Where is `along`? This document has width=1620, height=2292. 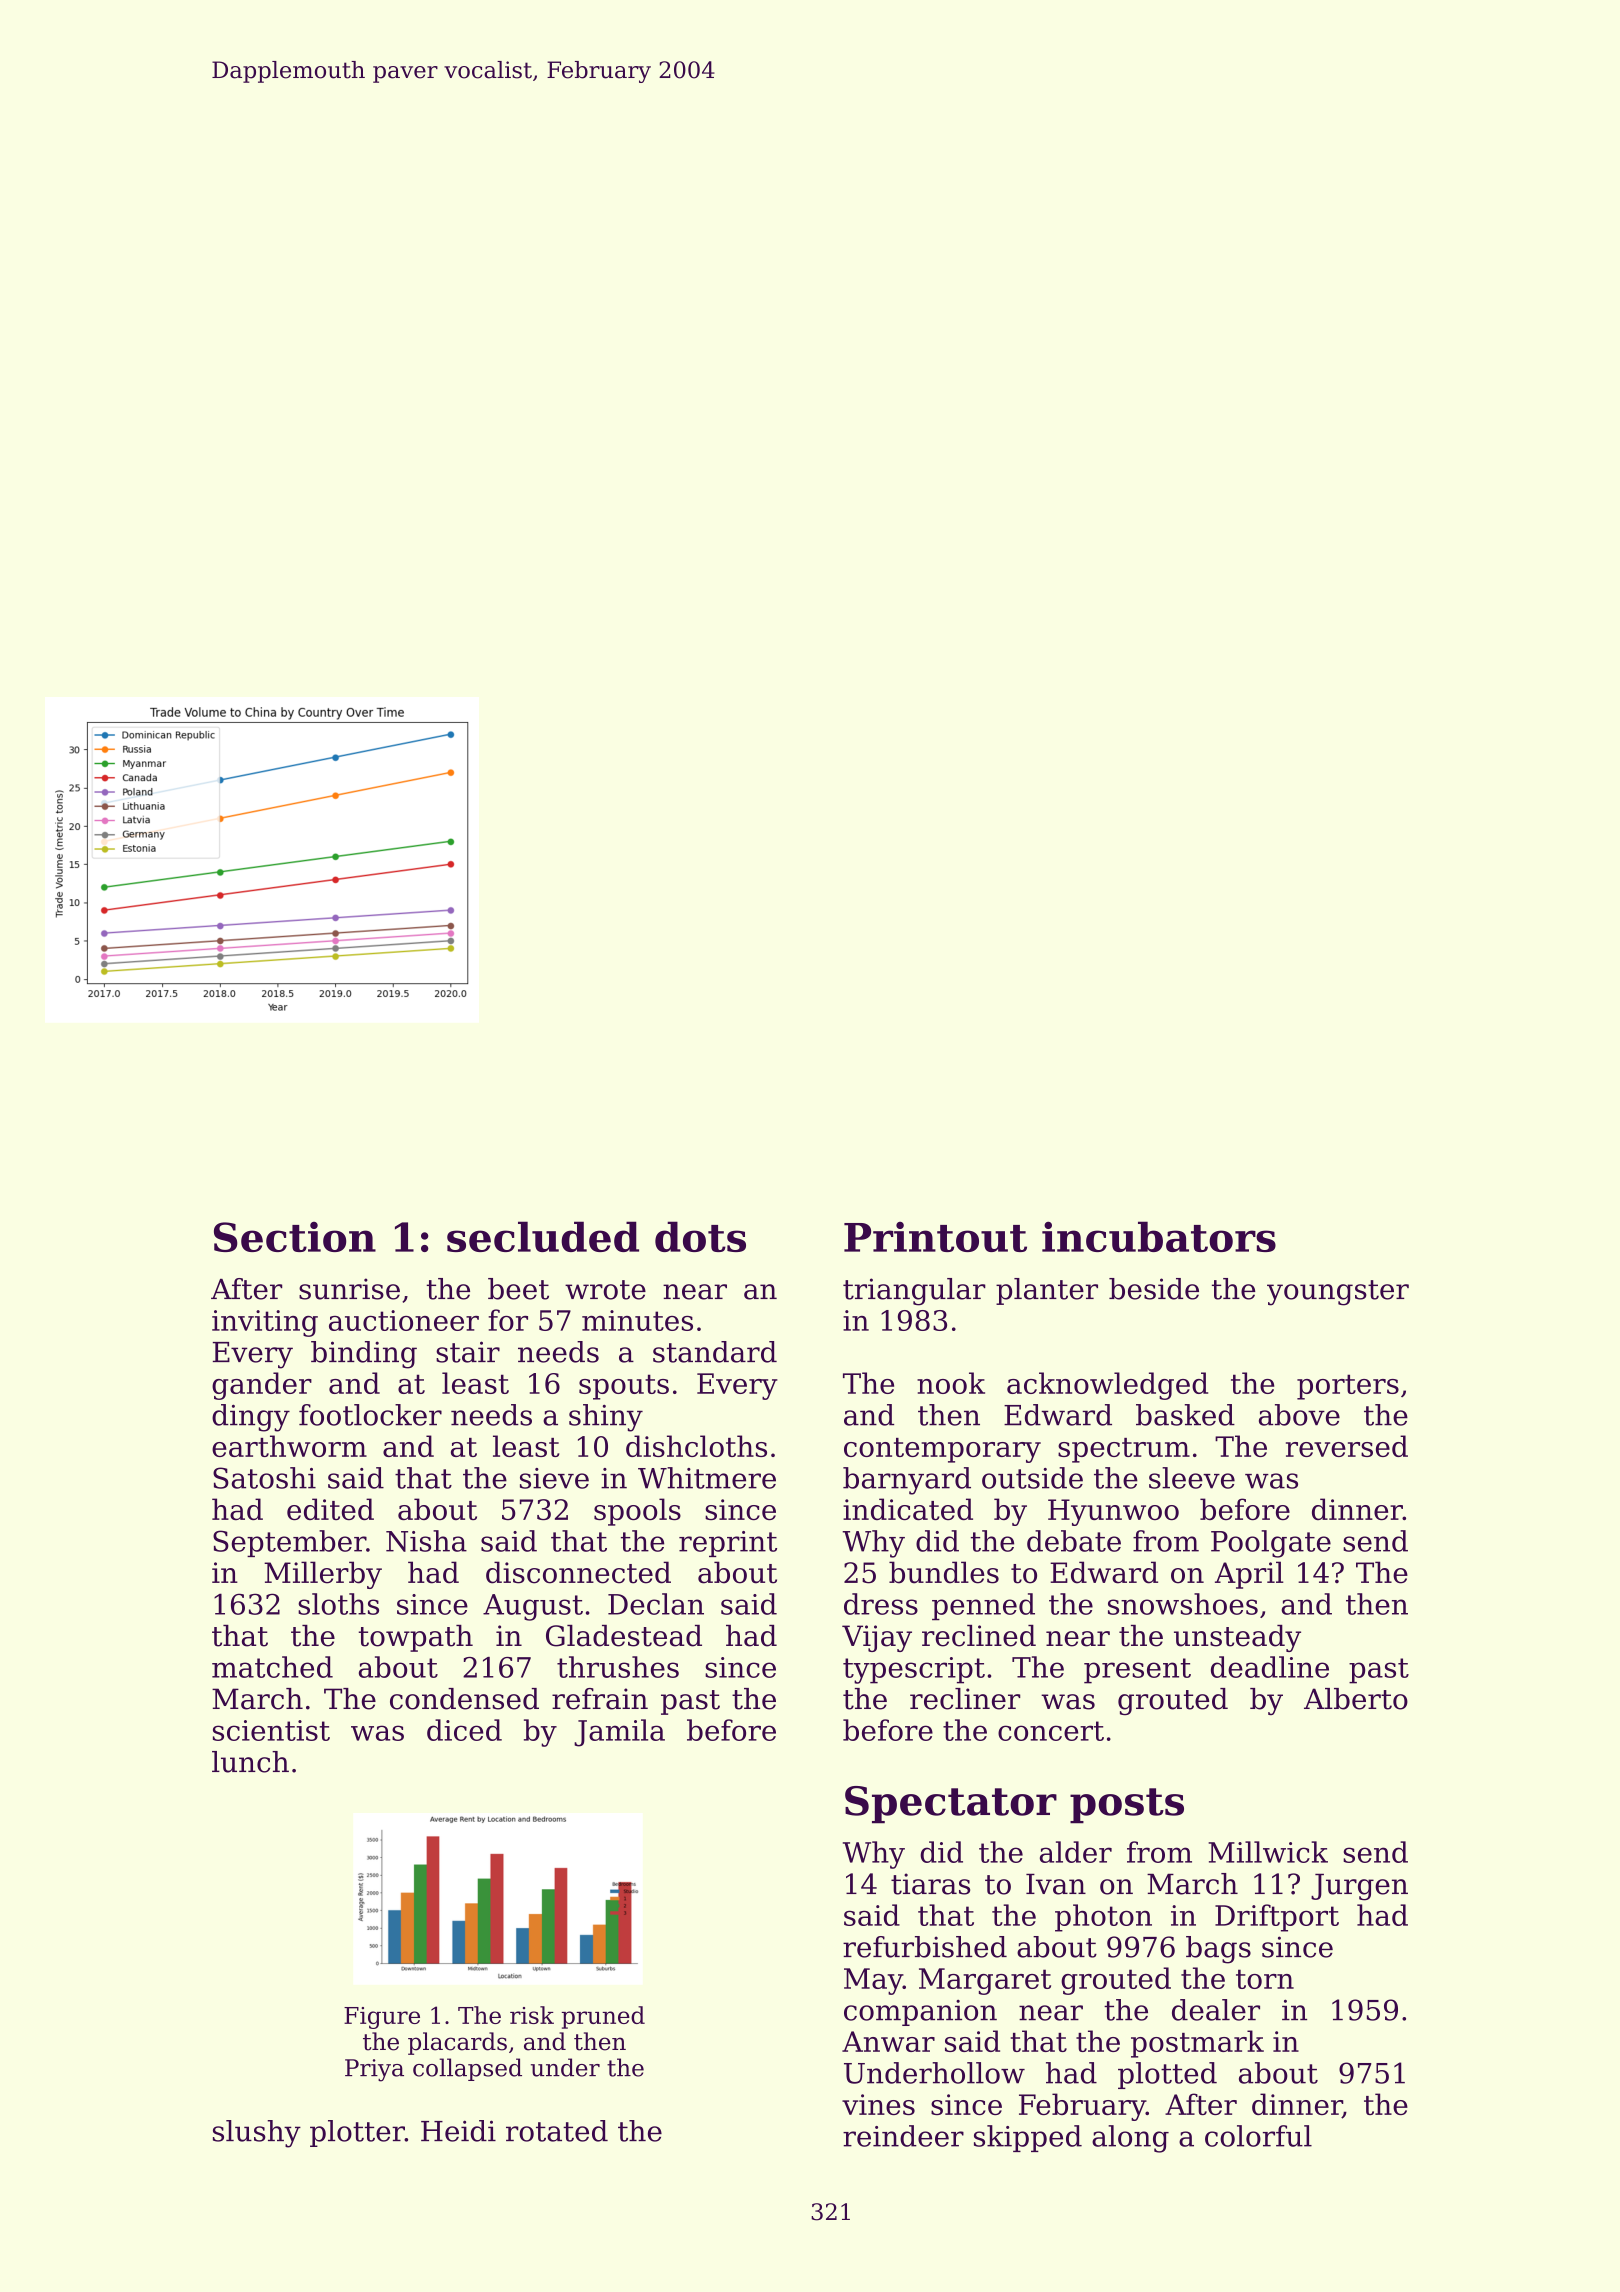
along is located at coordinates (1130, 2139).
